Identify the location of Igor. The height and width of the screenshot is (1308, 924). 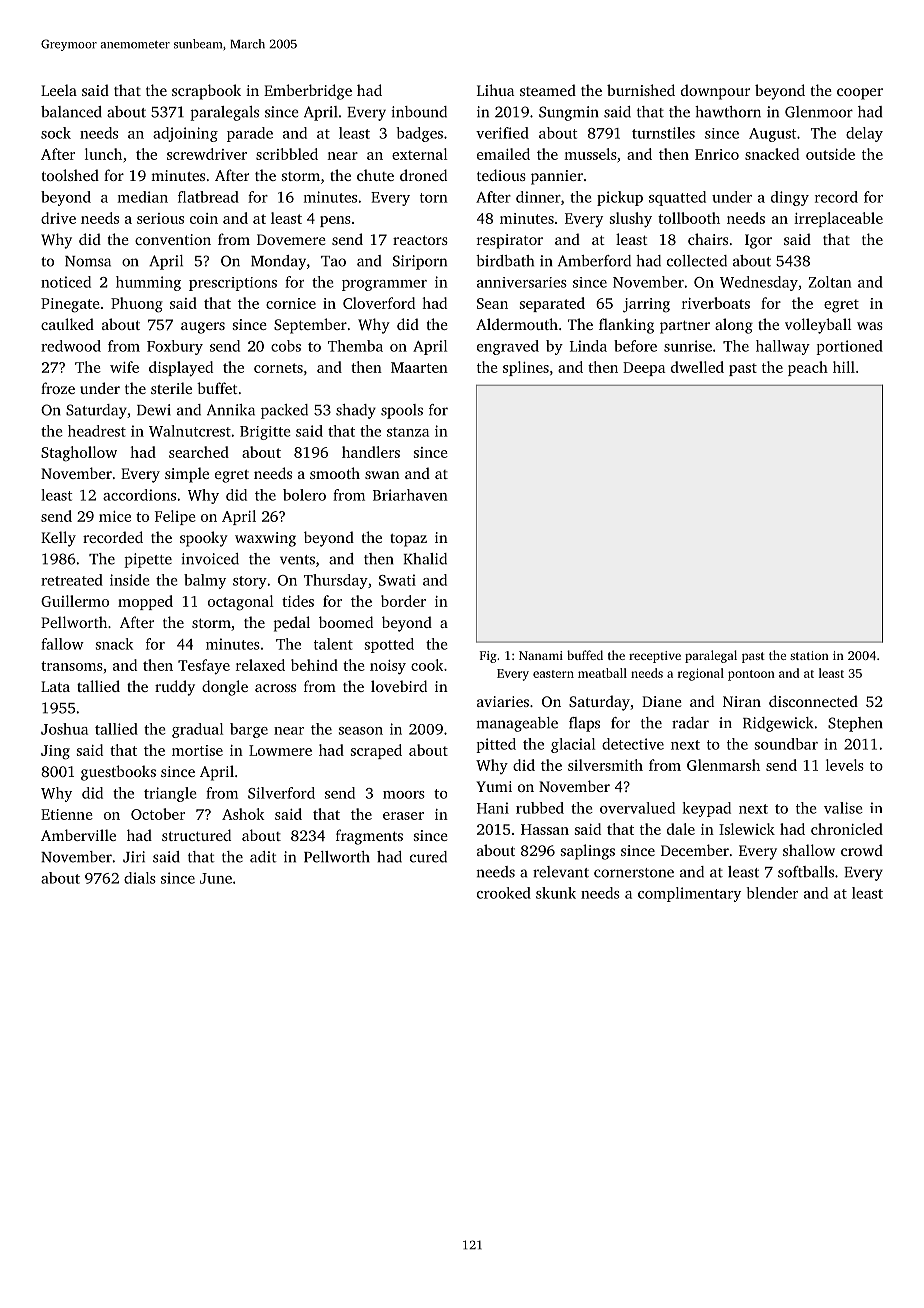
(758, 241).
